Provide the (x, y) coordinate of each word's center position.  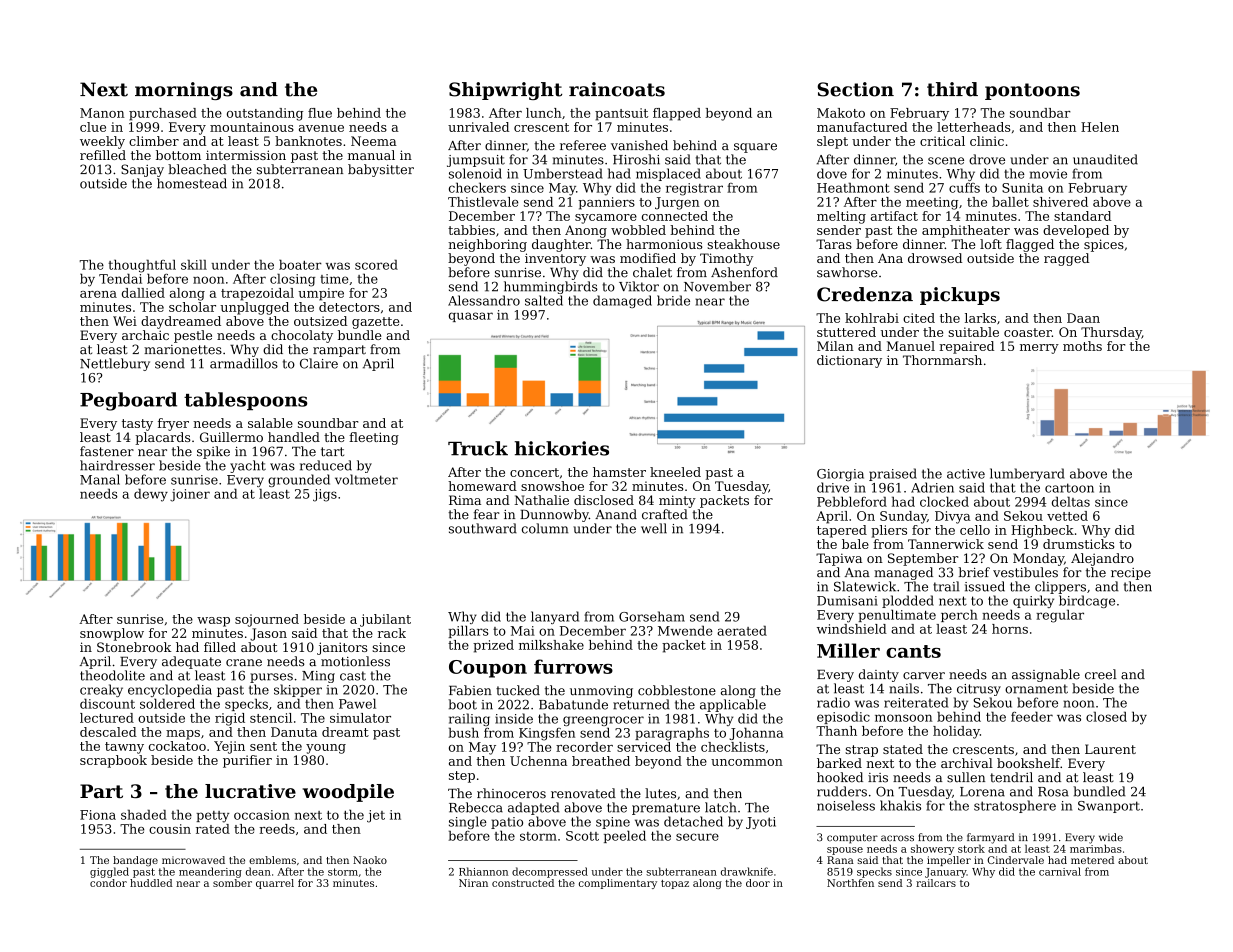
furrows (573, 666)
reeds (277, 829)
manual (371, 155)
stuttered (846, 332)
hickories (562, 448)
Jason (268, 634)
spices (1104, 245)
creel (1101, 674)
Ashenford (744, 272)
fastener (107, 451)
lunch (544, 113)
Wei (125, 321)
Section (855, 89)
